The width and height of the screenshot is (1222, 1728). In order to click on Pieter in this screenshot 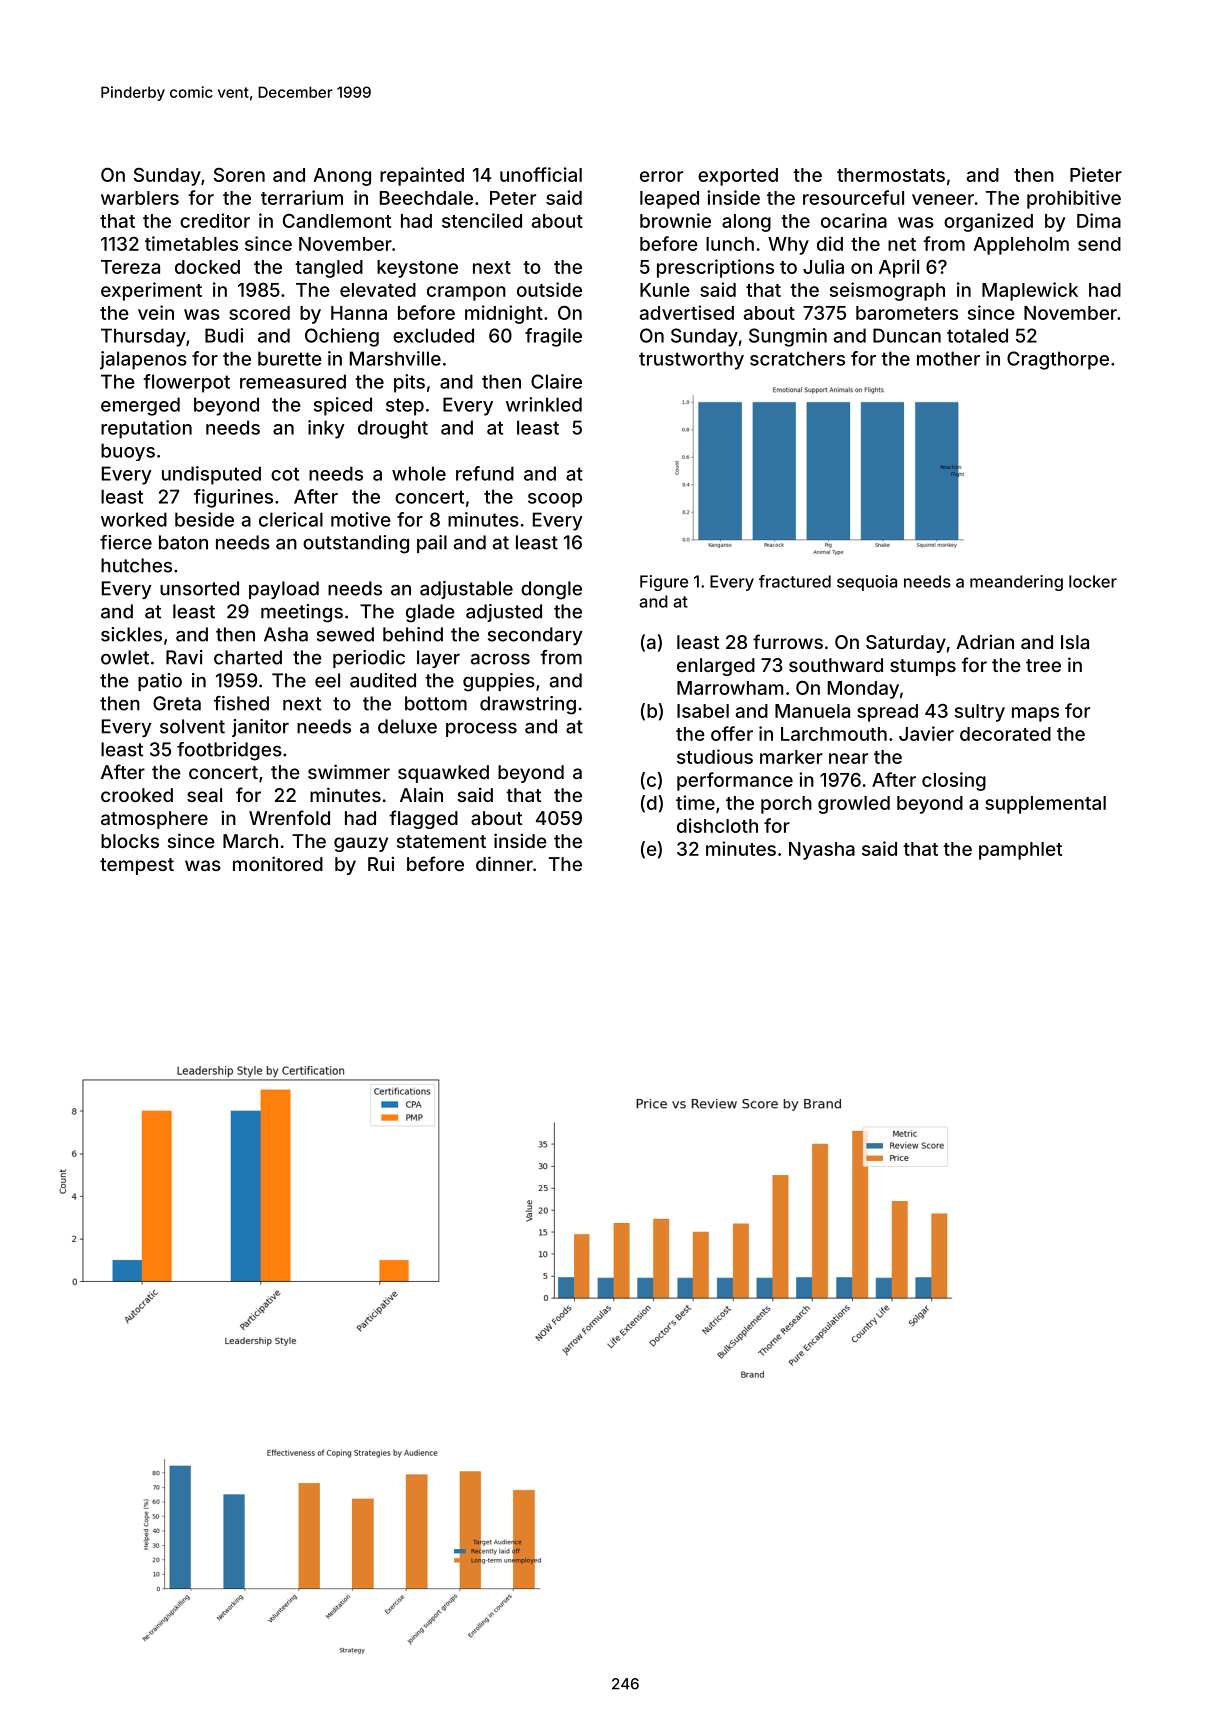, I will do `click(1096, 174)`.
